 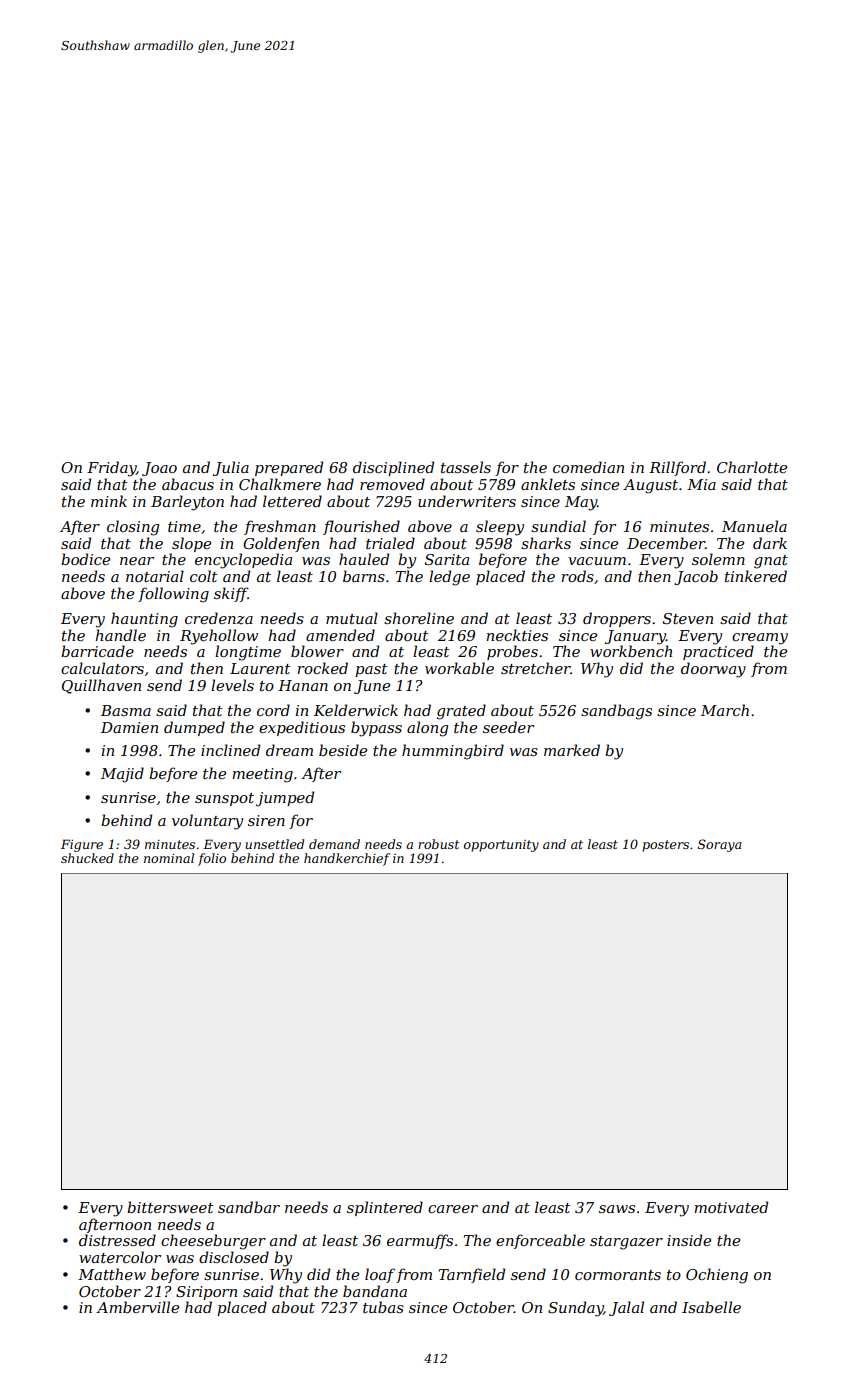 What do you see at coordinates (576, 1309) in the screenshot?
I see `Sunday` at bounding box center [576, 1309].
